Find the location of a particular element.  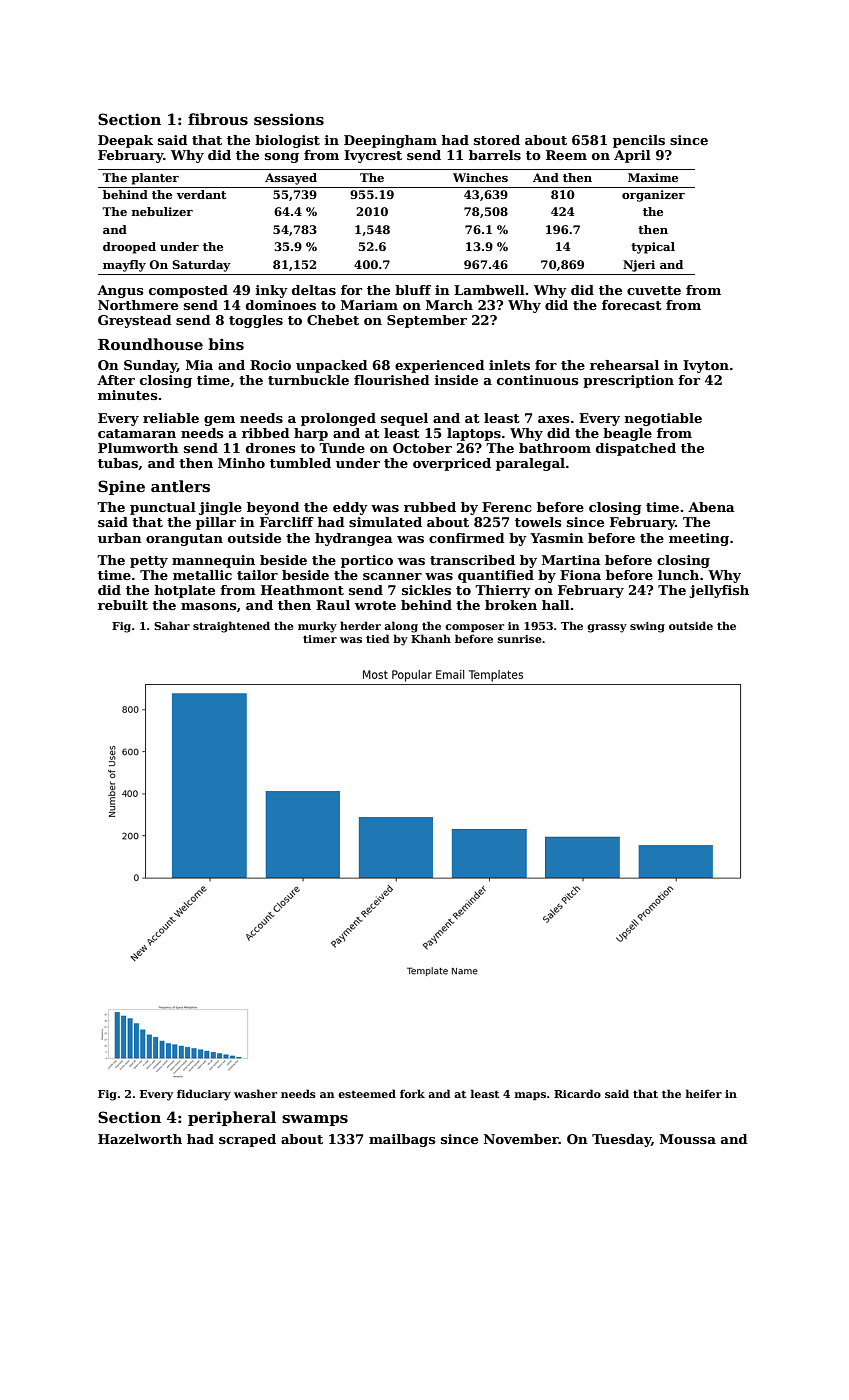

fiduciary is located at coordinates (204, 1095).
